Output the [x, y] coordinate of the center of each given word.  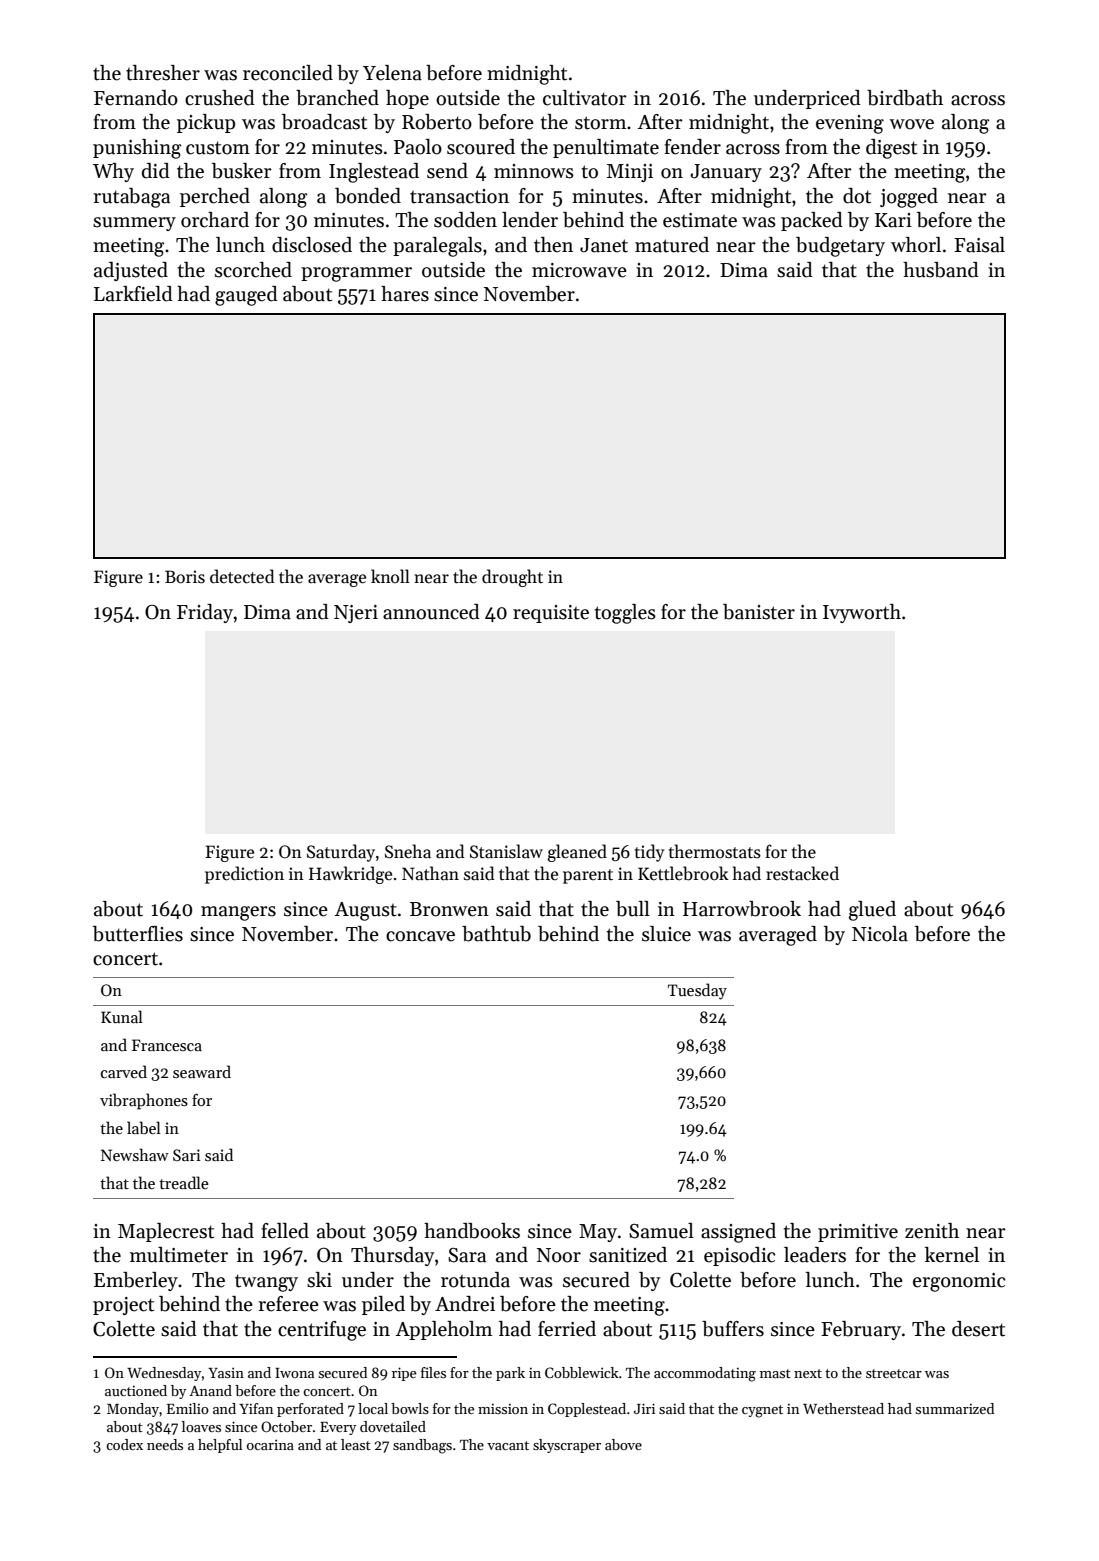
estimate [700, 220]
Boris [185, 577]
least [356, 1444]
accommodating [705, 1374]
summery [134, 224]
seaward [202, 1071]
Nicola [880, 934]
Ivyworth [862, 613]
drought [512, 578]
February [861, 1330]
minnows [534, 171]
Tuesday [697, 991]
